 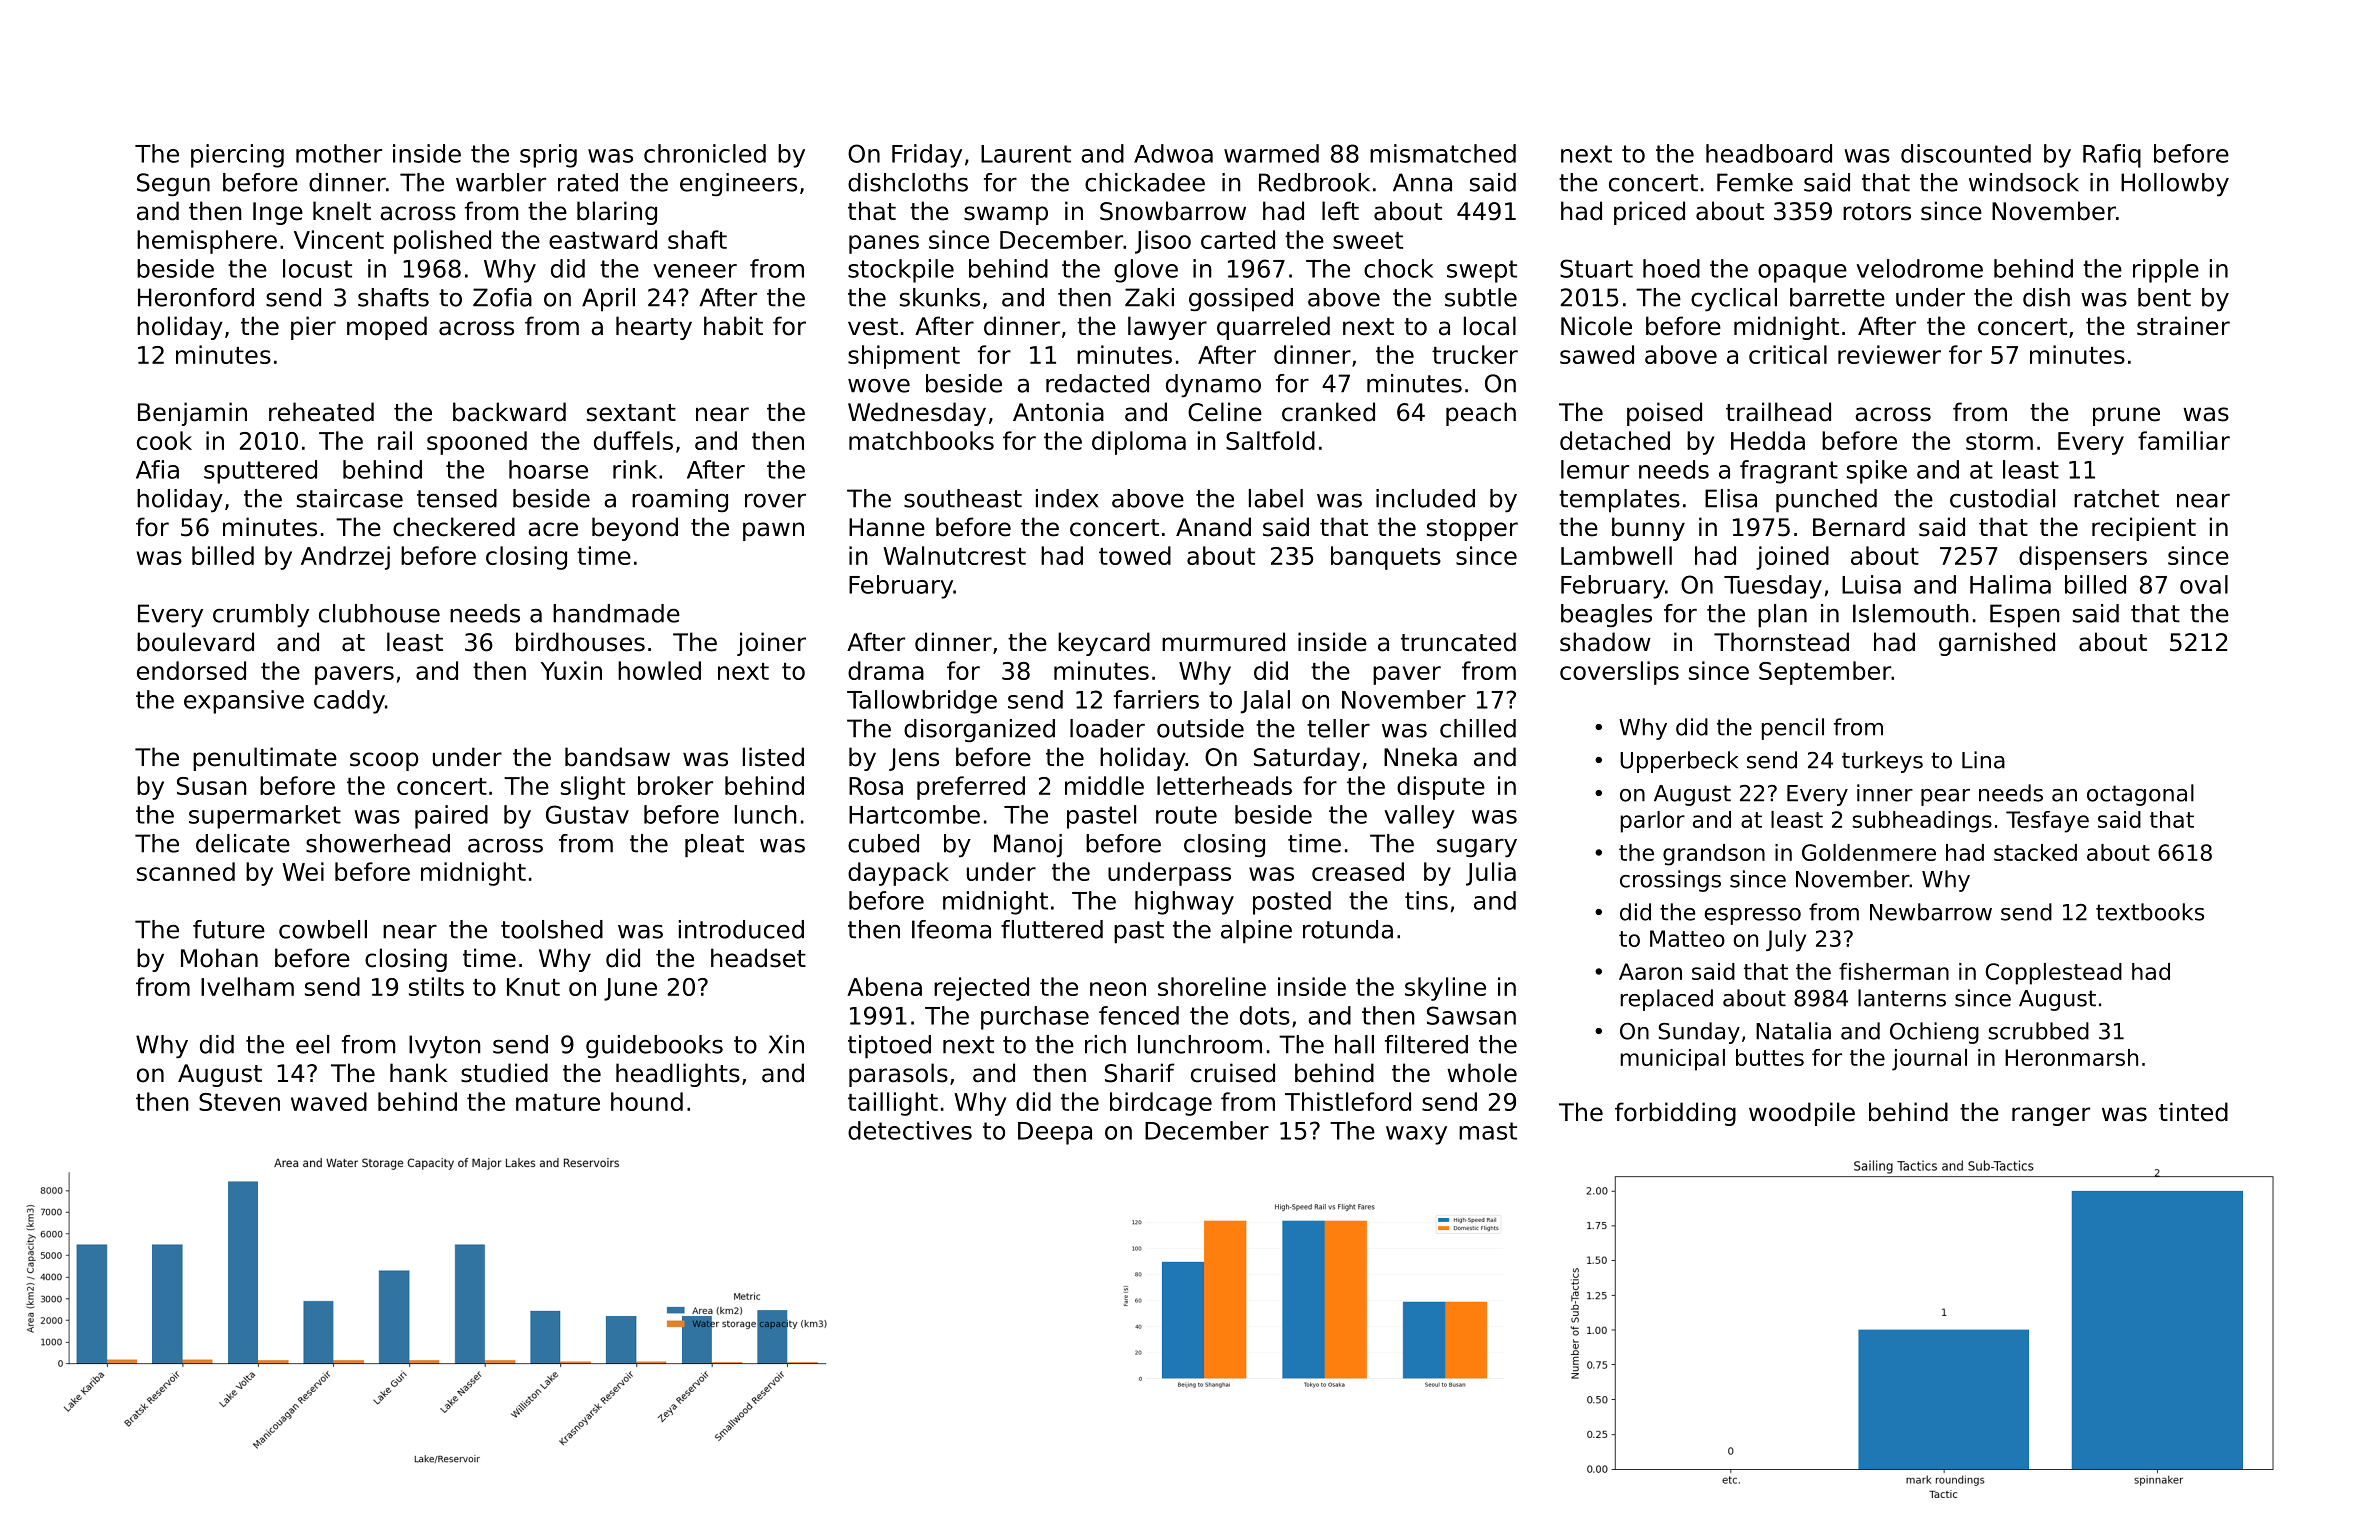 What do you see at coordinates (1934, 1033) in the screenshot?
I see `Ochieng` at bounding box center [1934, 1033].
